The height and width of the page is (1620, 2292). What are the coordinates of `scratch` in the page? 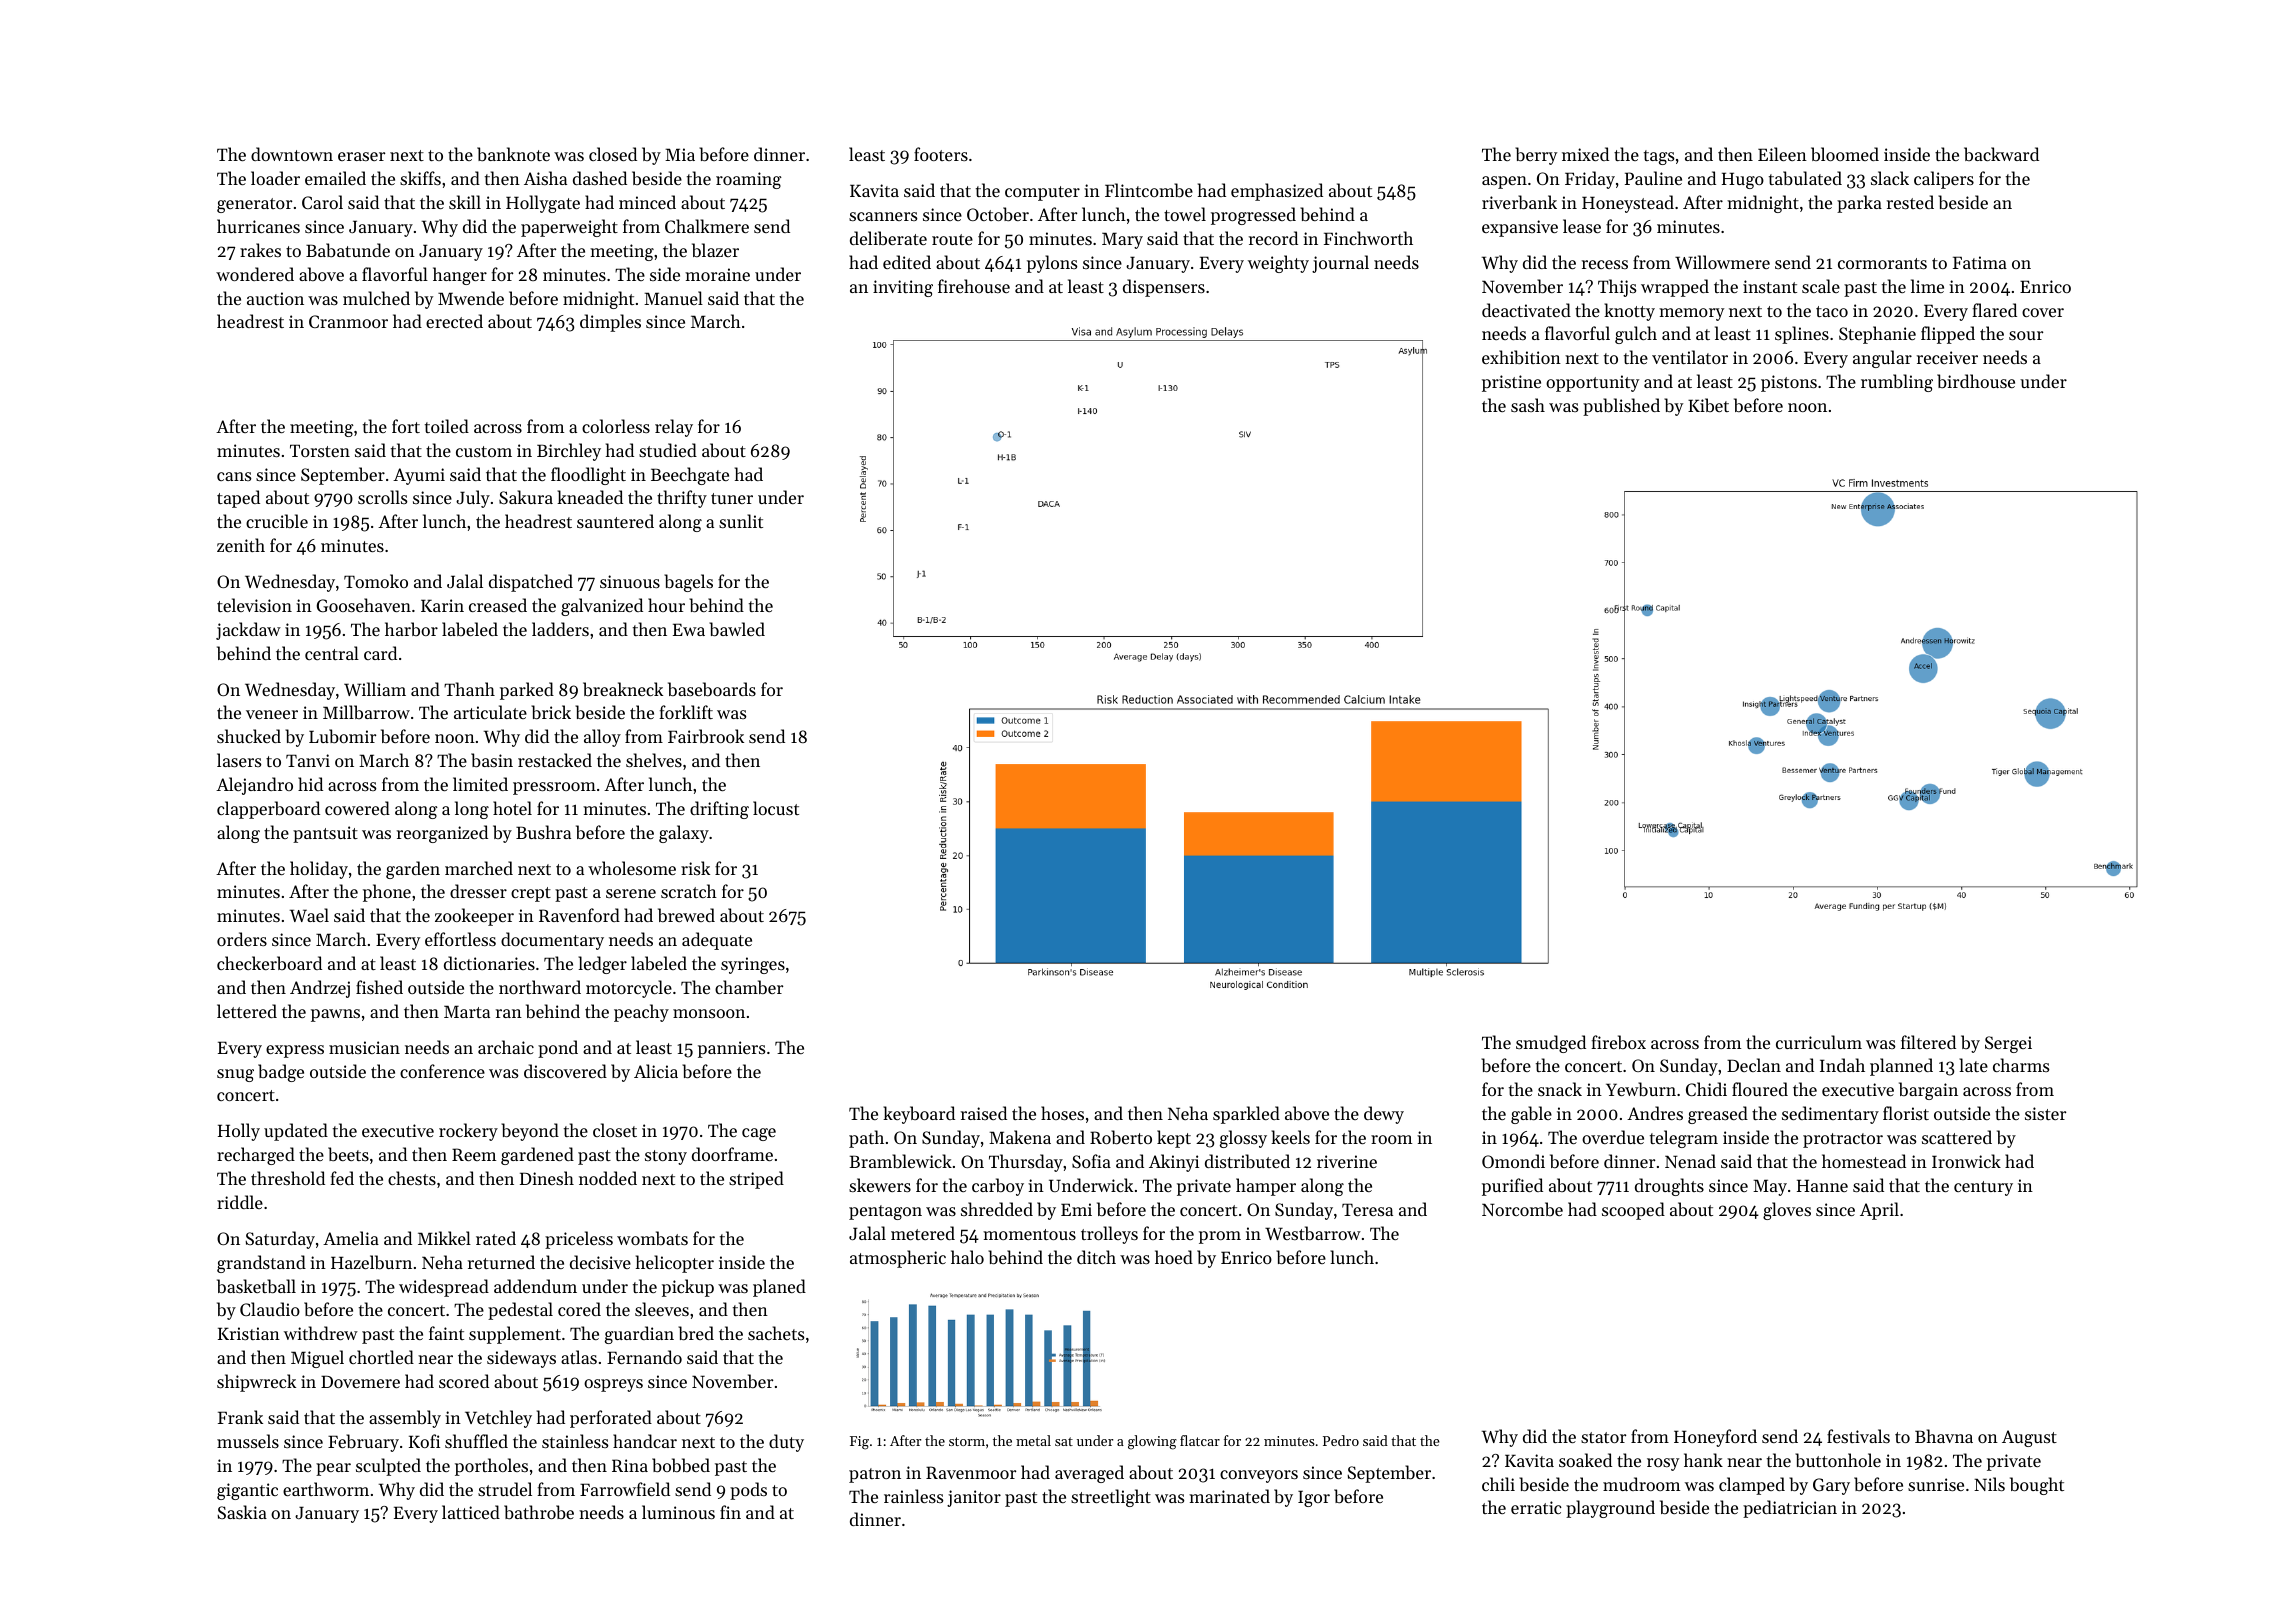 It's located at (689, 891).
